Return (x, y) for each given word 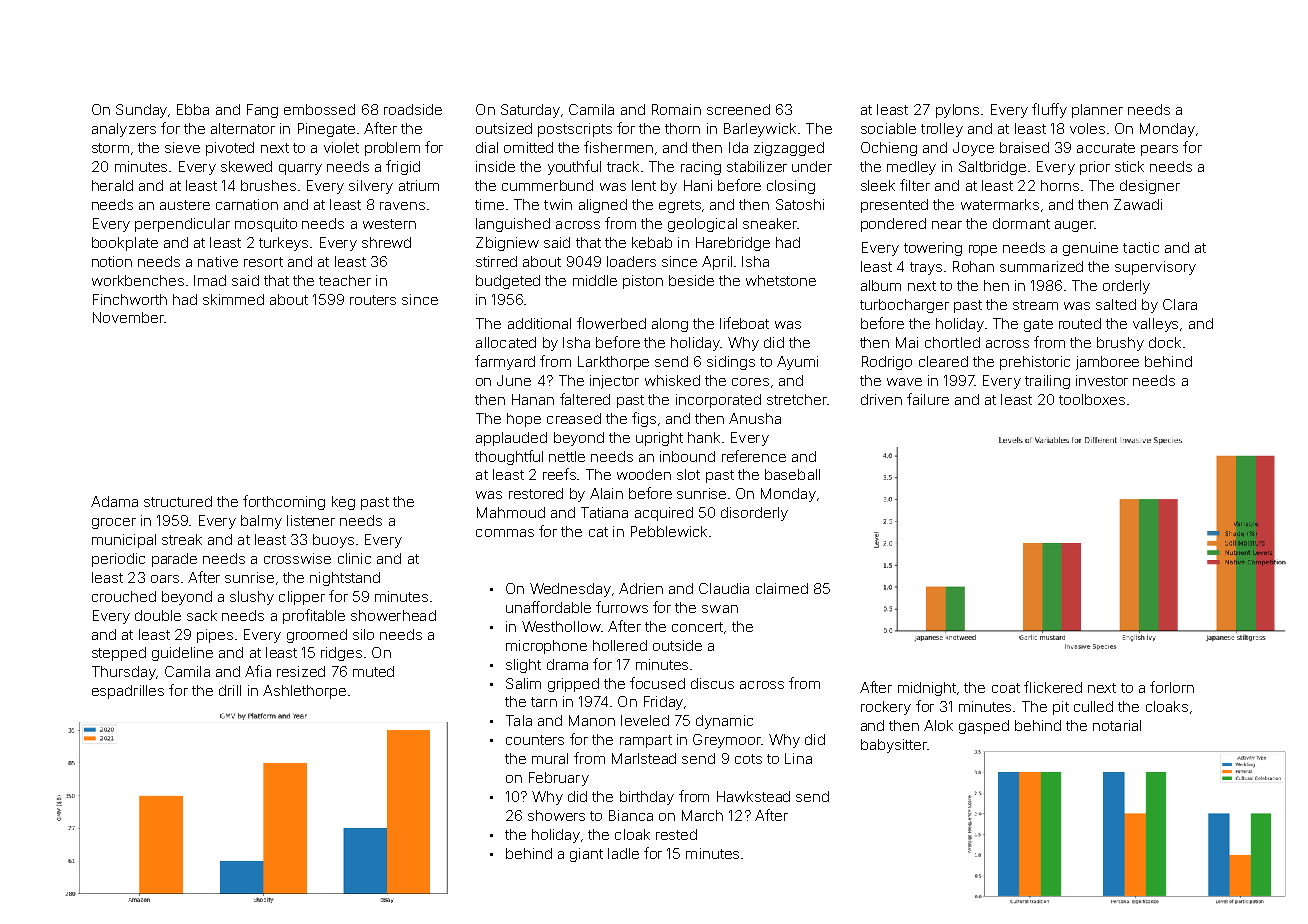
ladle (623, 853)
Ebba (193, 109)
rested (676, 834)
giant (586, 855)
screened (738, 109)
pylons (957, 111)
